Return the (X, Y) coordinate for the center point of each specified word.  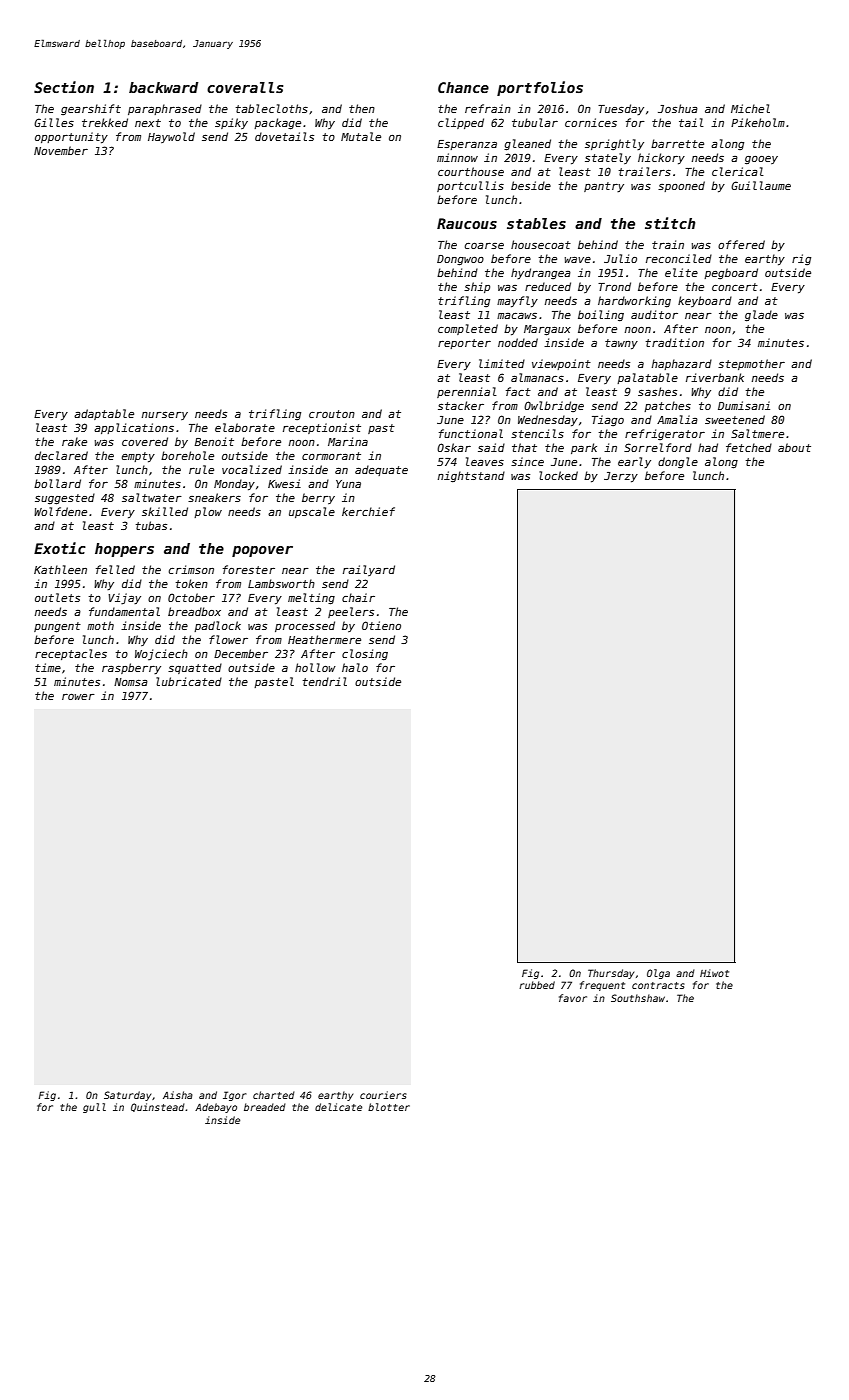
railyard (369, 570)
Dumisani (744, 405)
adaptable (104, 414)
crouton (332, 414)
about (794, 447)
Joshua (678, 108)
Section (64, 87)
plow (208, 512)
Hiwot (714, 973)
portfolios (540, 88)
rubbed (537, 985)
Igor (234, 1096)
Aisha (178, 1095)
